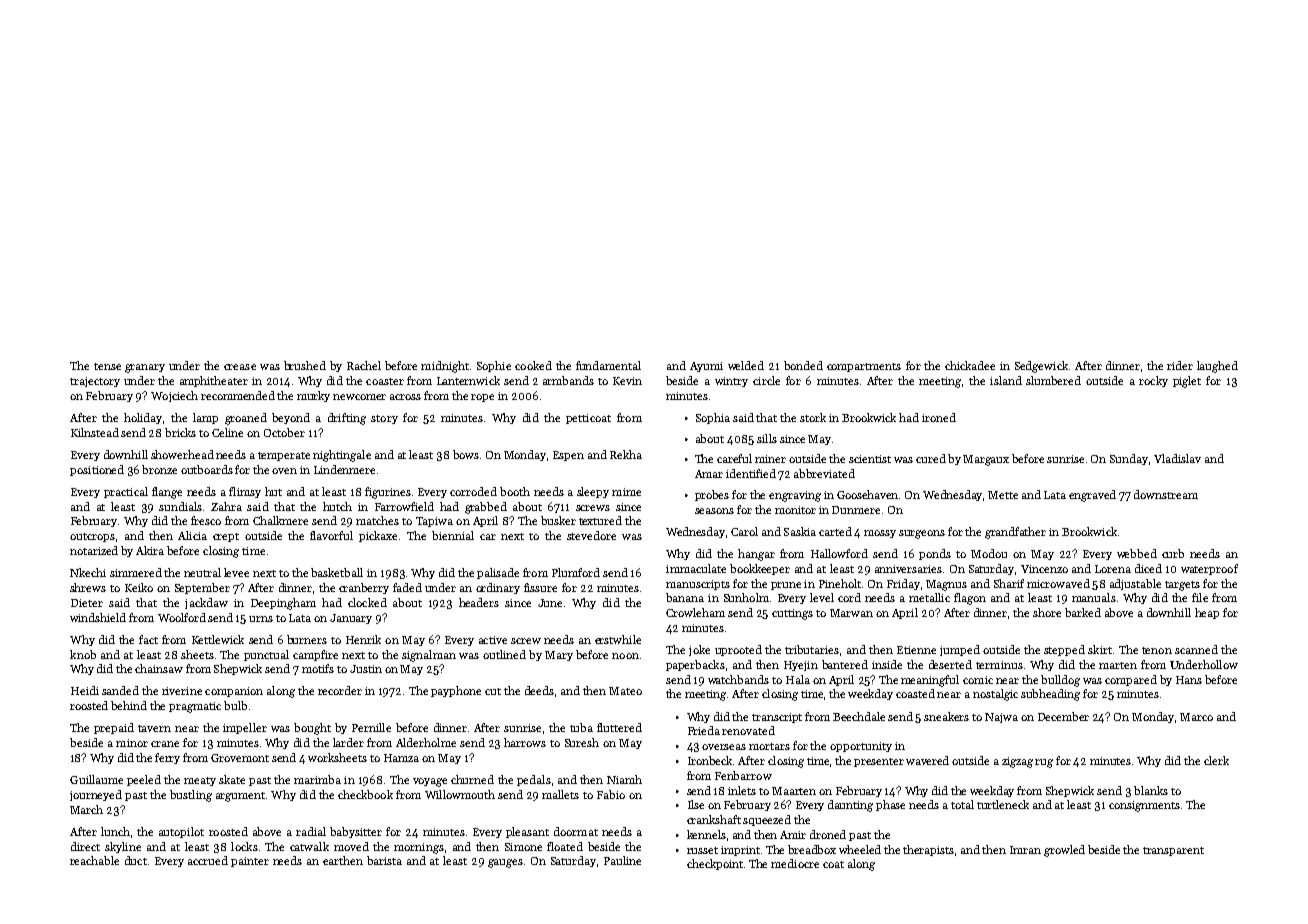  What do you see at coordinates (986, 460) in the document?
I see `Margaux` at bounding box center [986, 460].
